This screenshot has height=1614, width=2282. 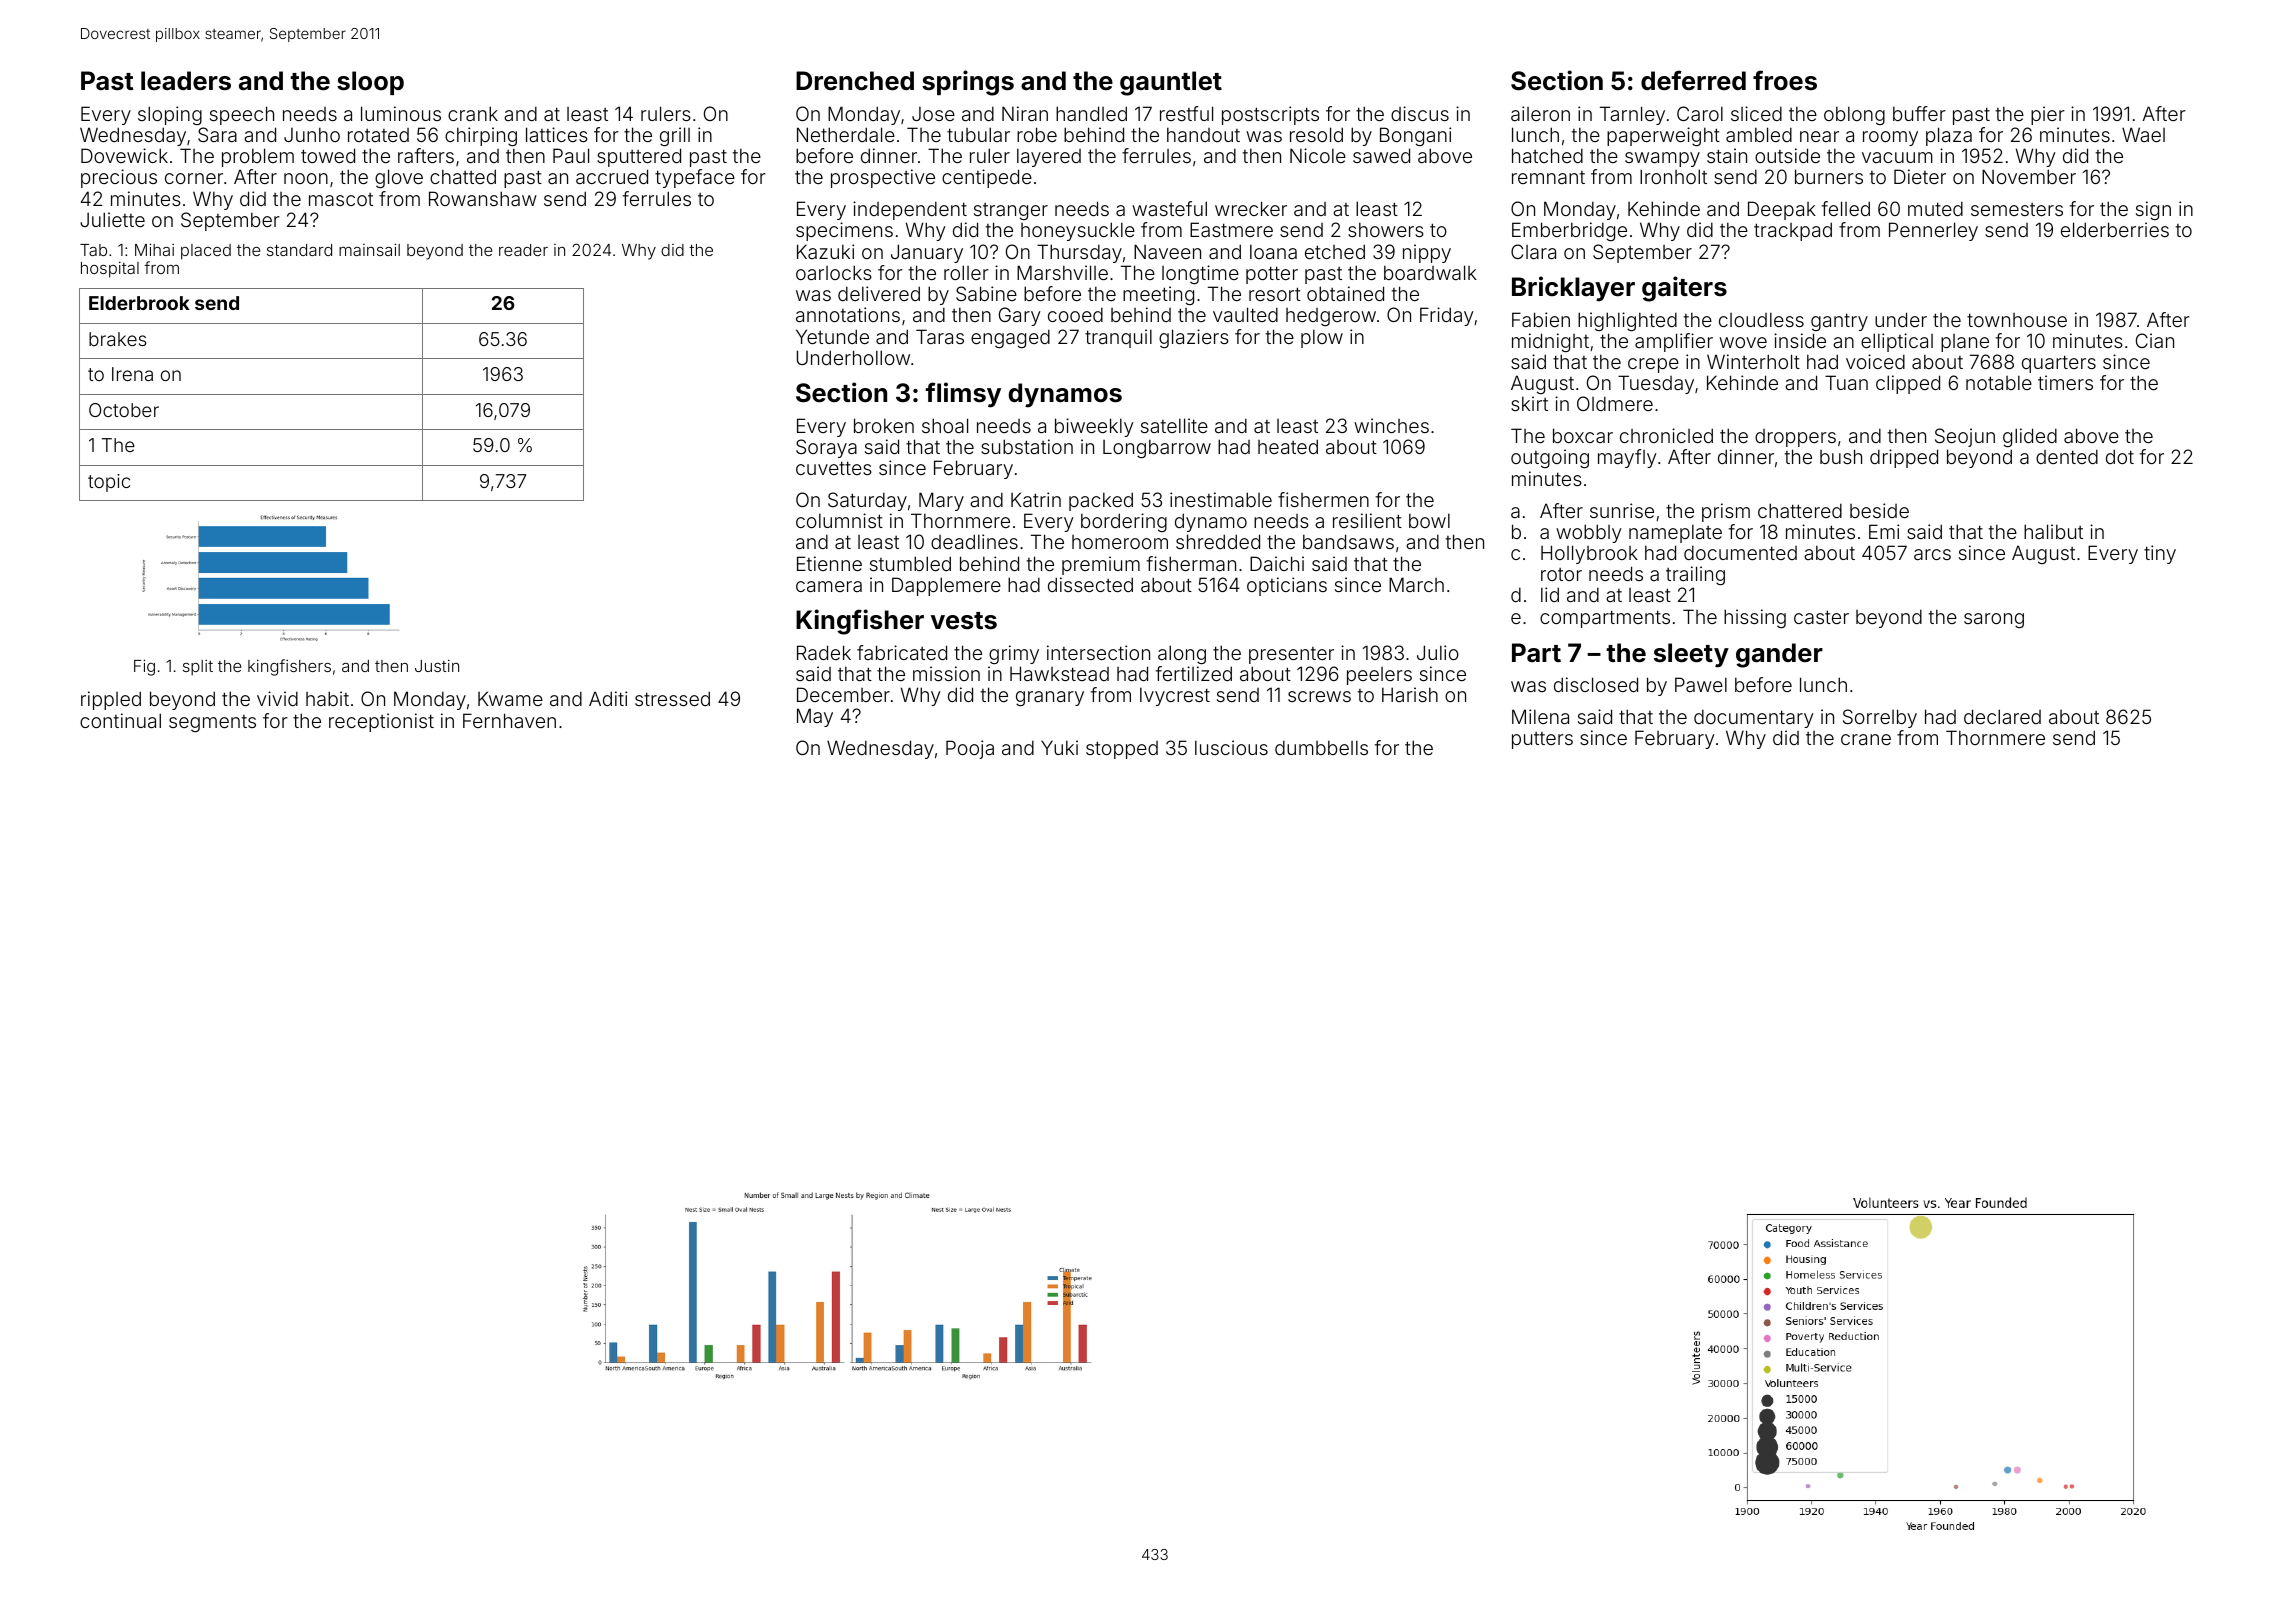 What do you see at coordinates (437, 665) in the screenshot?
I see `Justin` at bounding box center [437, 665].
